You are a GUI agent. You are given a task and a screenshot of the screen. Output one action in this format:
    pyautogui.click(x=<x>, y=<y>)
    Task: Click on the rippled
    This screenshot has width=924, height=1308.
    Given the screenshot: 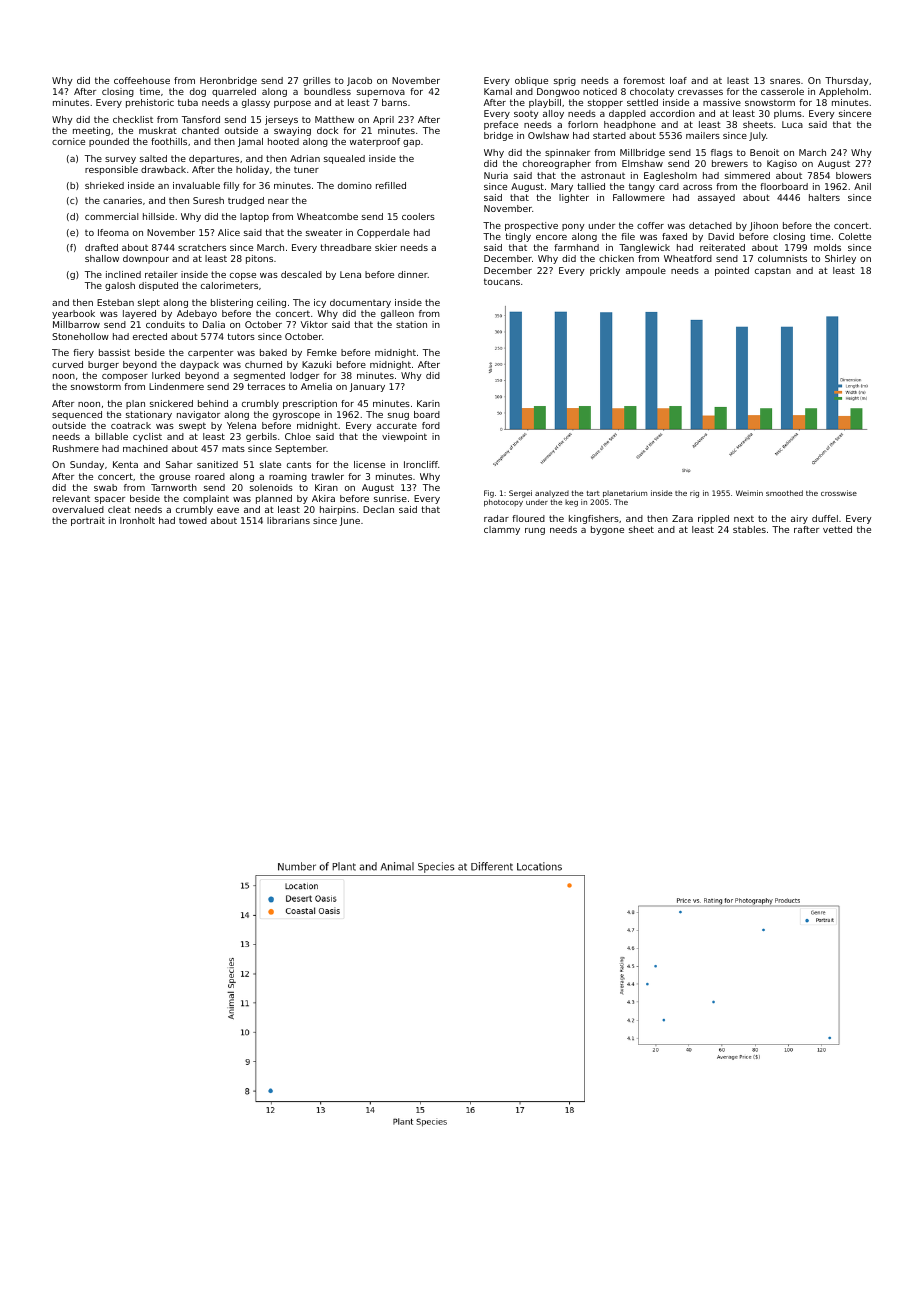 What is the action you would take?
    pyautogui.click(x=713, y=519)
